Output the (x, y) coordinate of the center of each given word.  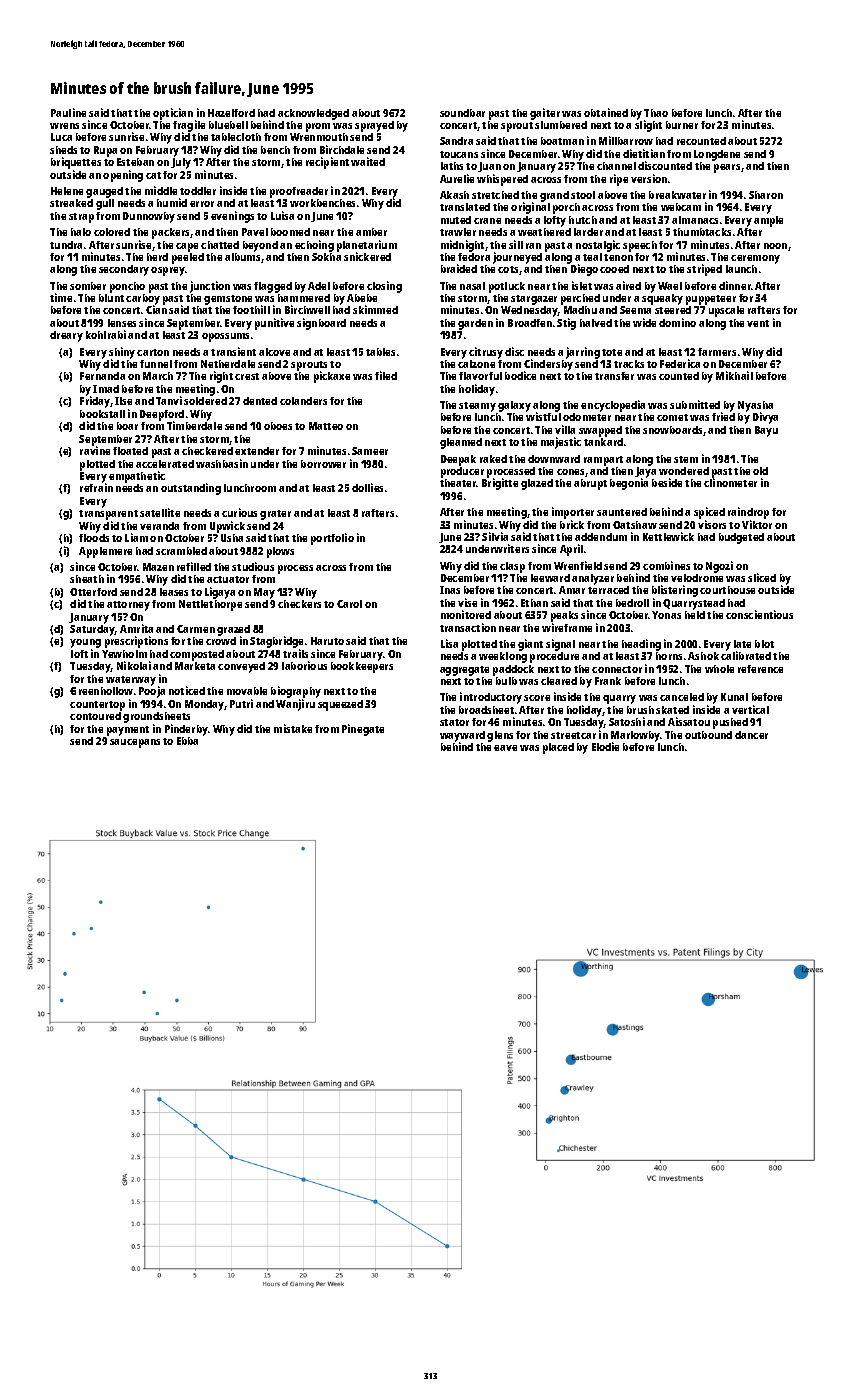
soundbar (462, 113)
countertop (97, 706)
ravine (95, 450)
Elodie (605, 746)
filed (386, 375)
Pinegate (363, 730)
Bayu (766, 431)
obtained (606, 112)
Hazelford (231, 113)
